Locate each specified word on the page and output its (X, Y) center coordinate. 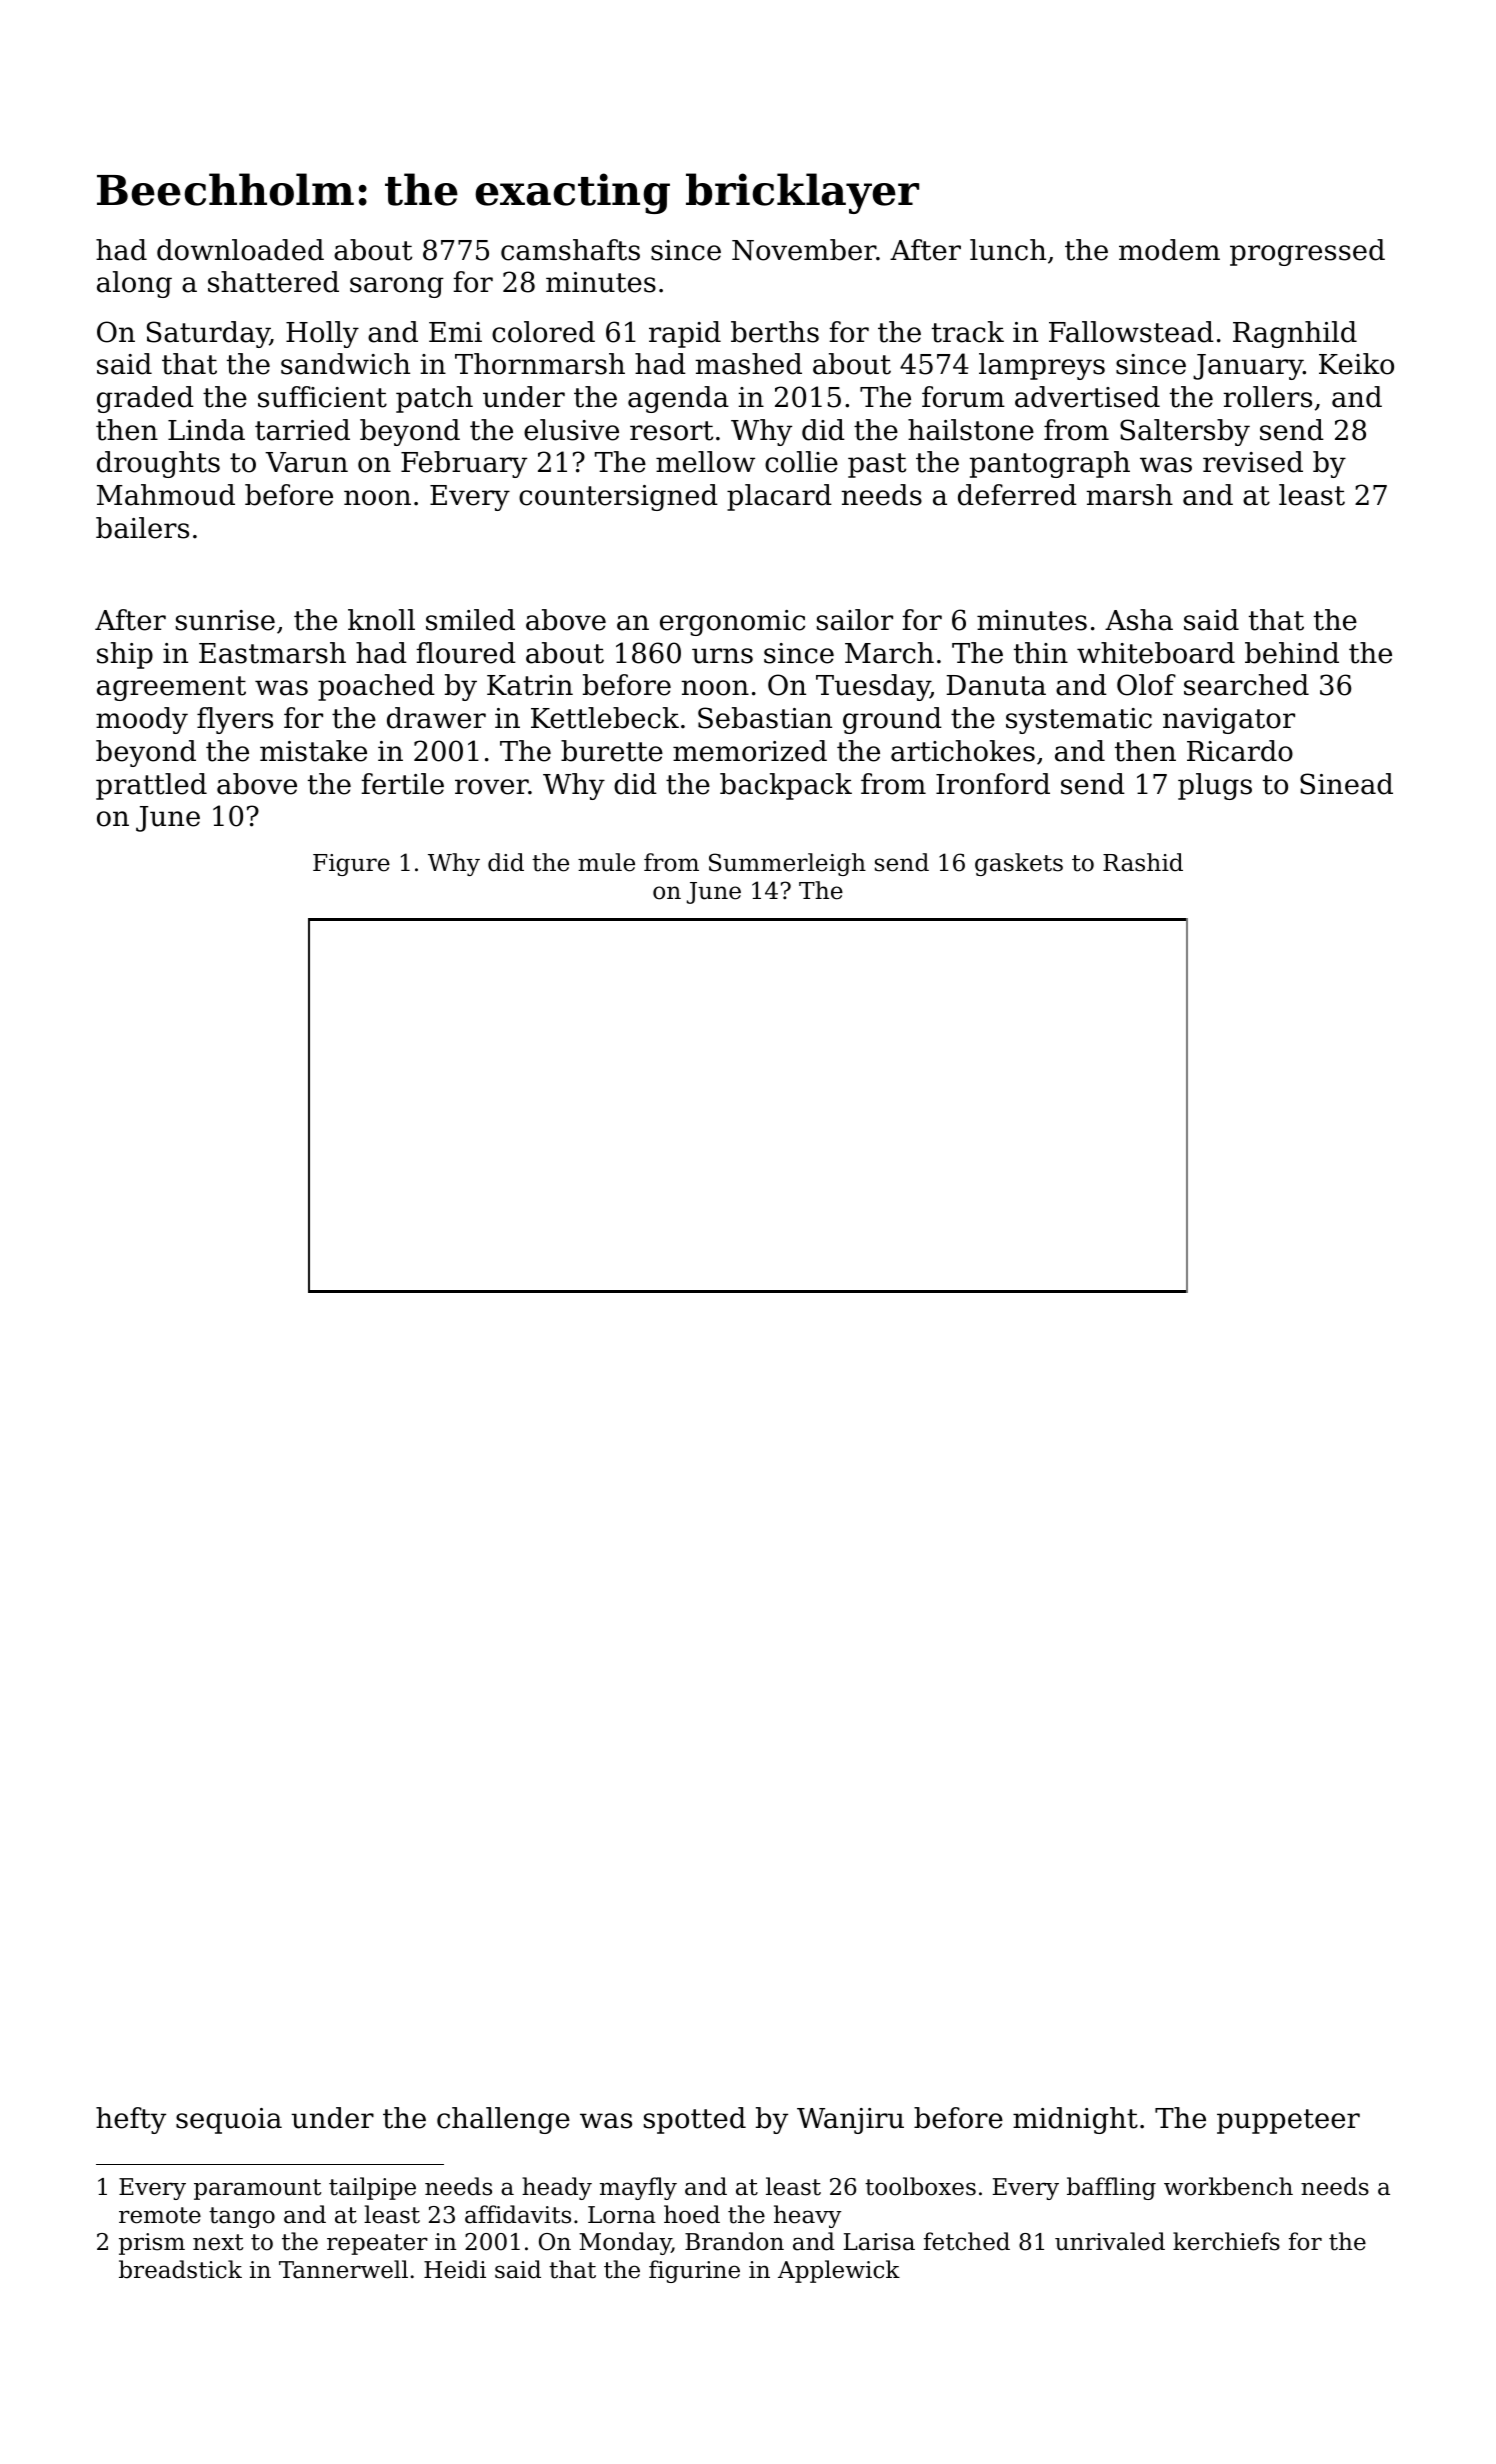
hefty (131, 2120)
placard (779, 497)
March (889, 653)
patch (434, 399)
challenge (503, 2120)
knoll (381, 620)
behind (1292, 653)
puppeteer (1288, 2121)
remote (160, 2215)
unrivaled (1110, 2241)
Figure (351, 865)
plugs (1215, 786)
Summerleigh (787, 864)
